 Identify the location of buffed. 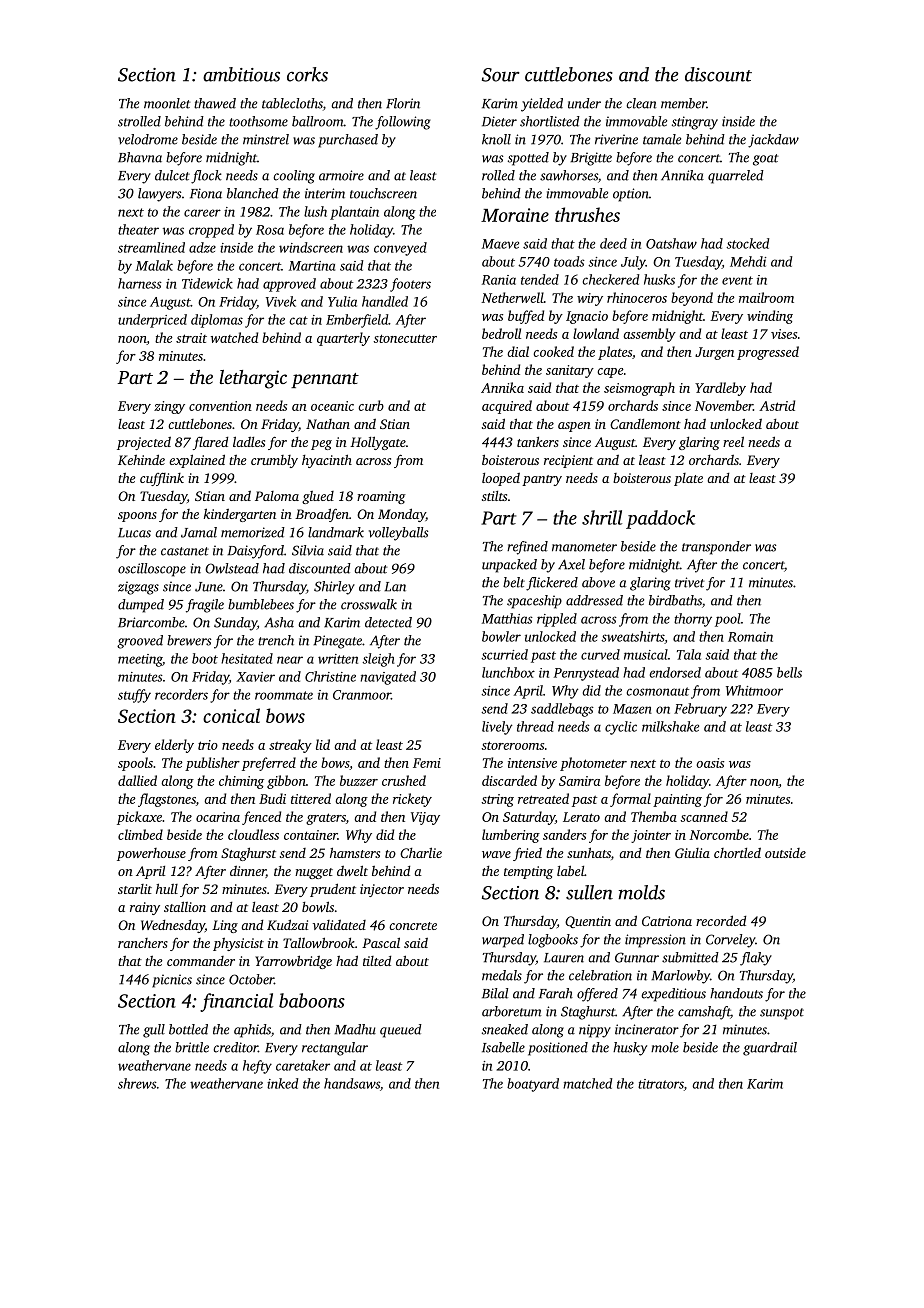
(526, 317).
